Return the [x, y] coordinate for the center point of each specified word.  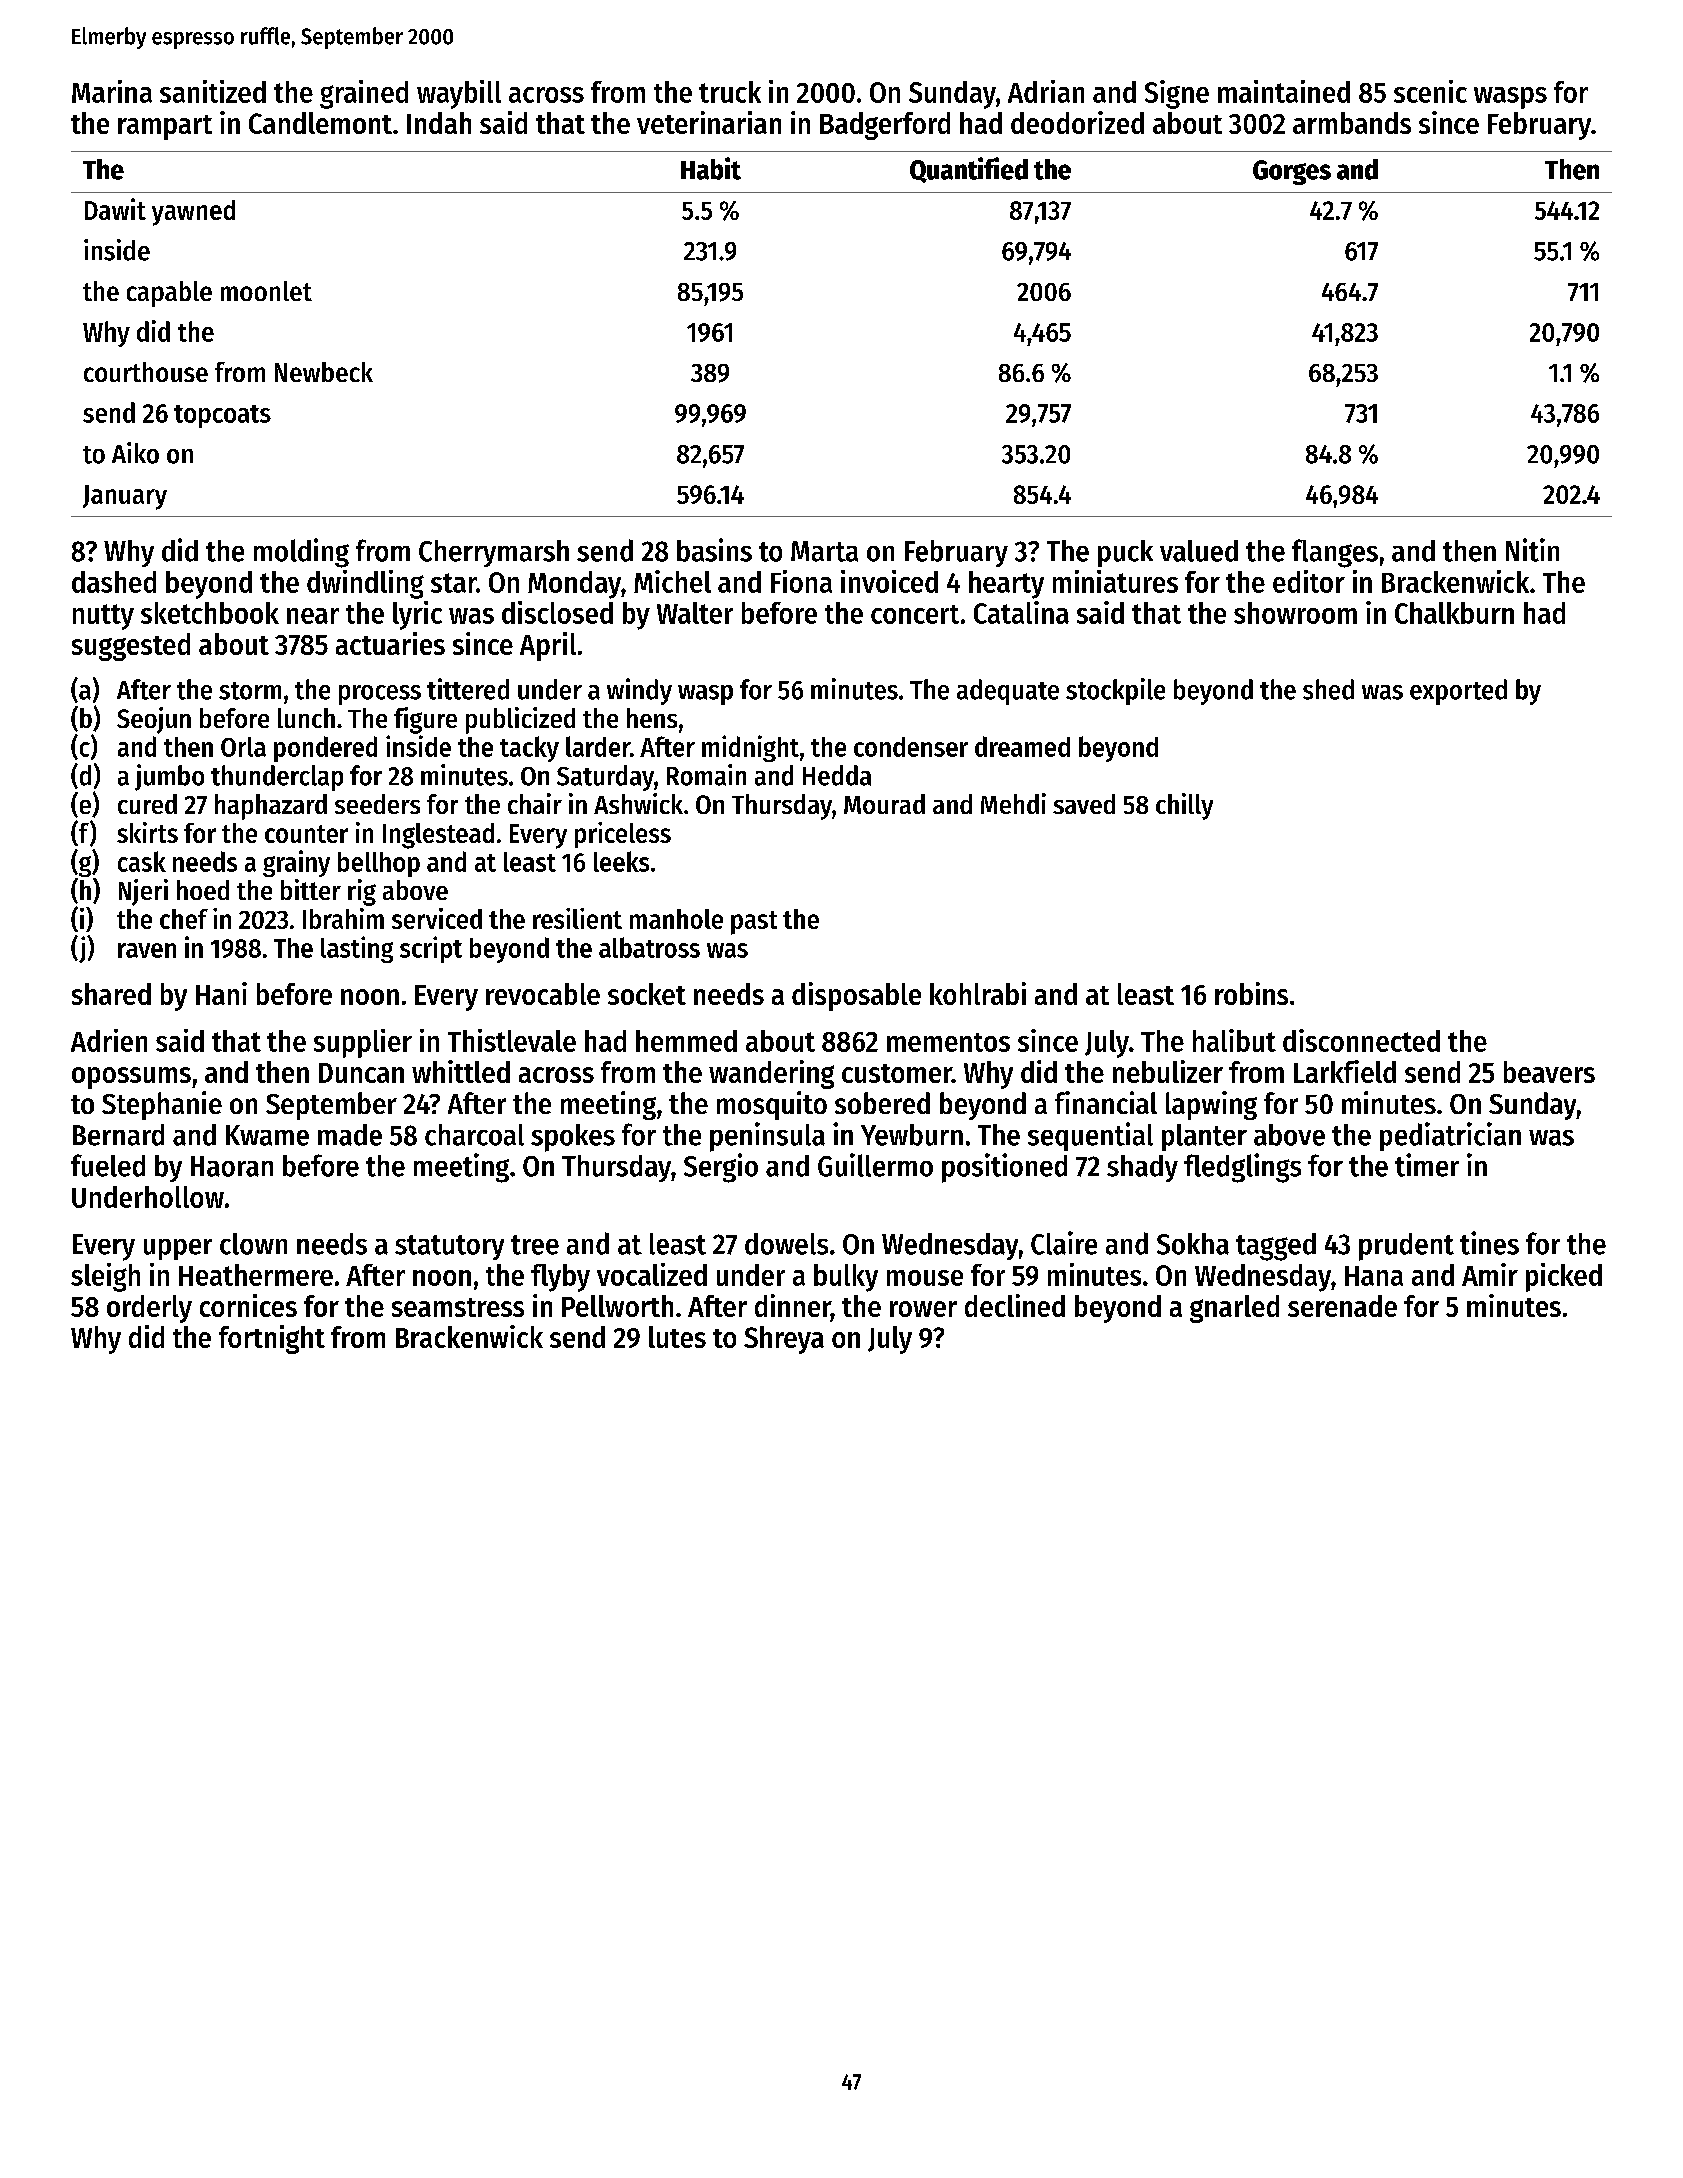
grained [364, 94]
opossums [131, 1078]
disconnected [1361, 1040]
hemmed [686, 1041]
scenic [1430, 91]
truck [730, 92]
